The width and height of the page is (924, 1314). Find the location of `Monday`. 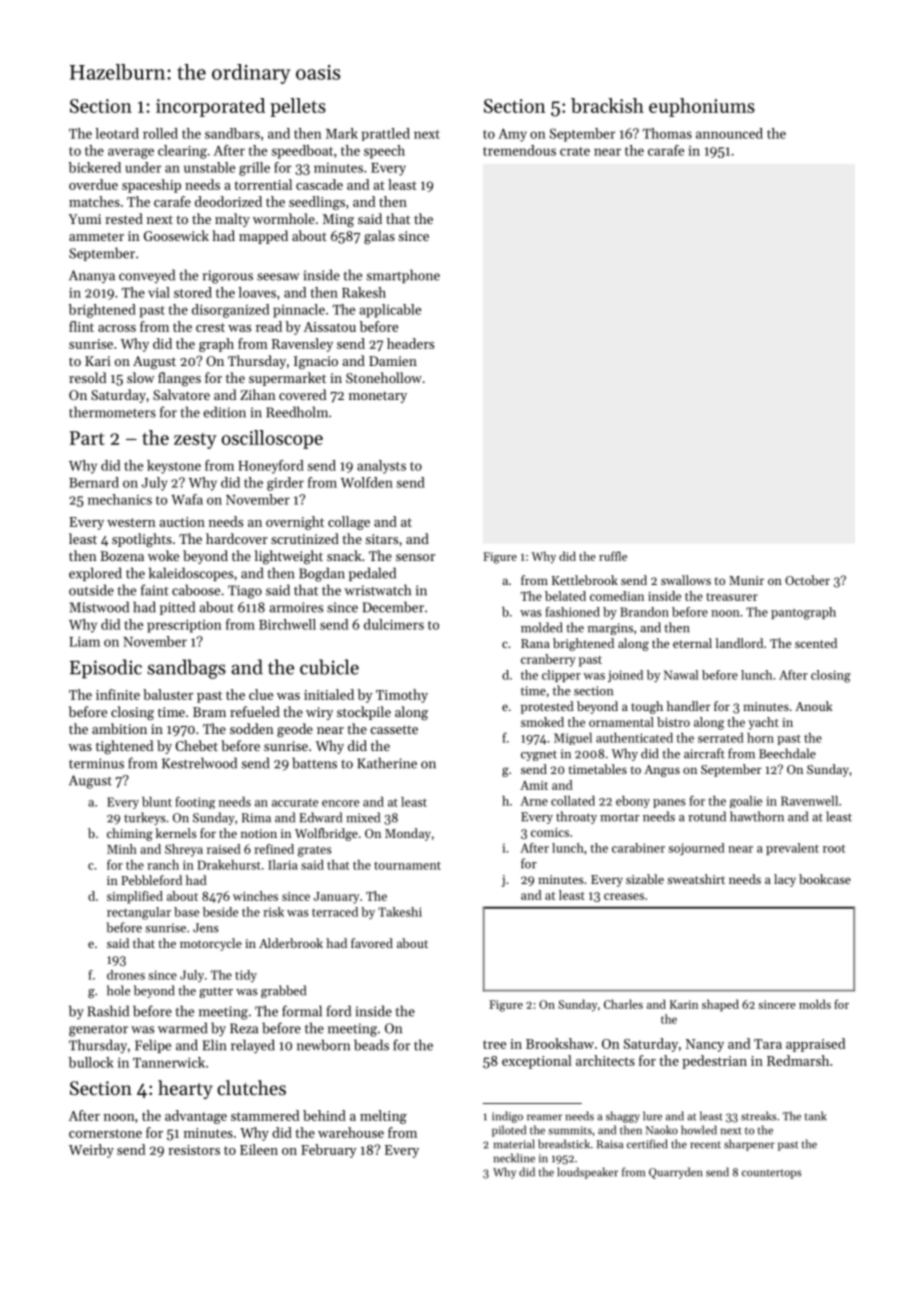

Monday is located at coordinates (408, 834).
